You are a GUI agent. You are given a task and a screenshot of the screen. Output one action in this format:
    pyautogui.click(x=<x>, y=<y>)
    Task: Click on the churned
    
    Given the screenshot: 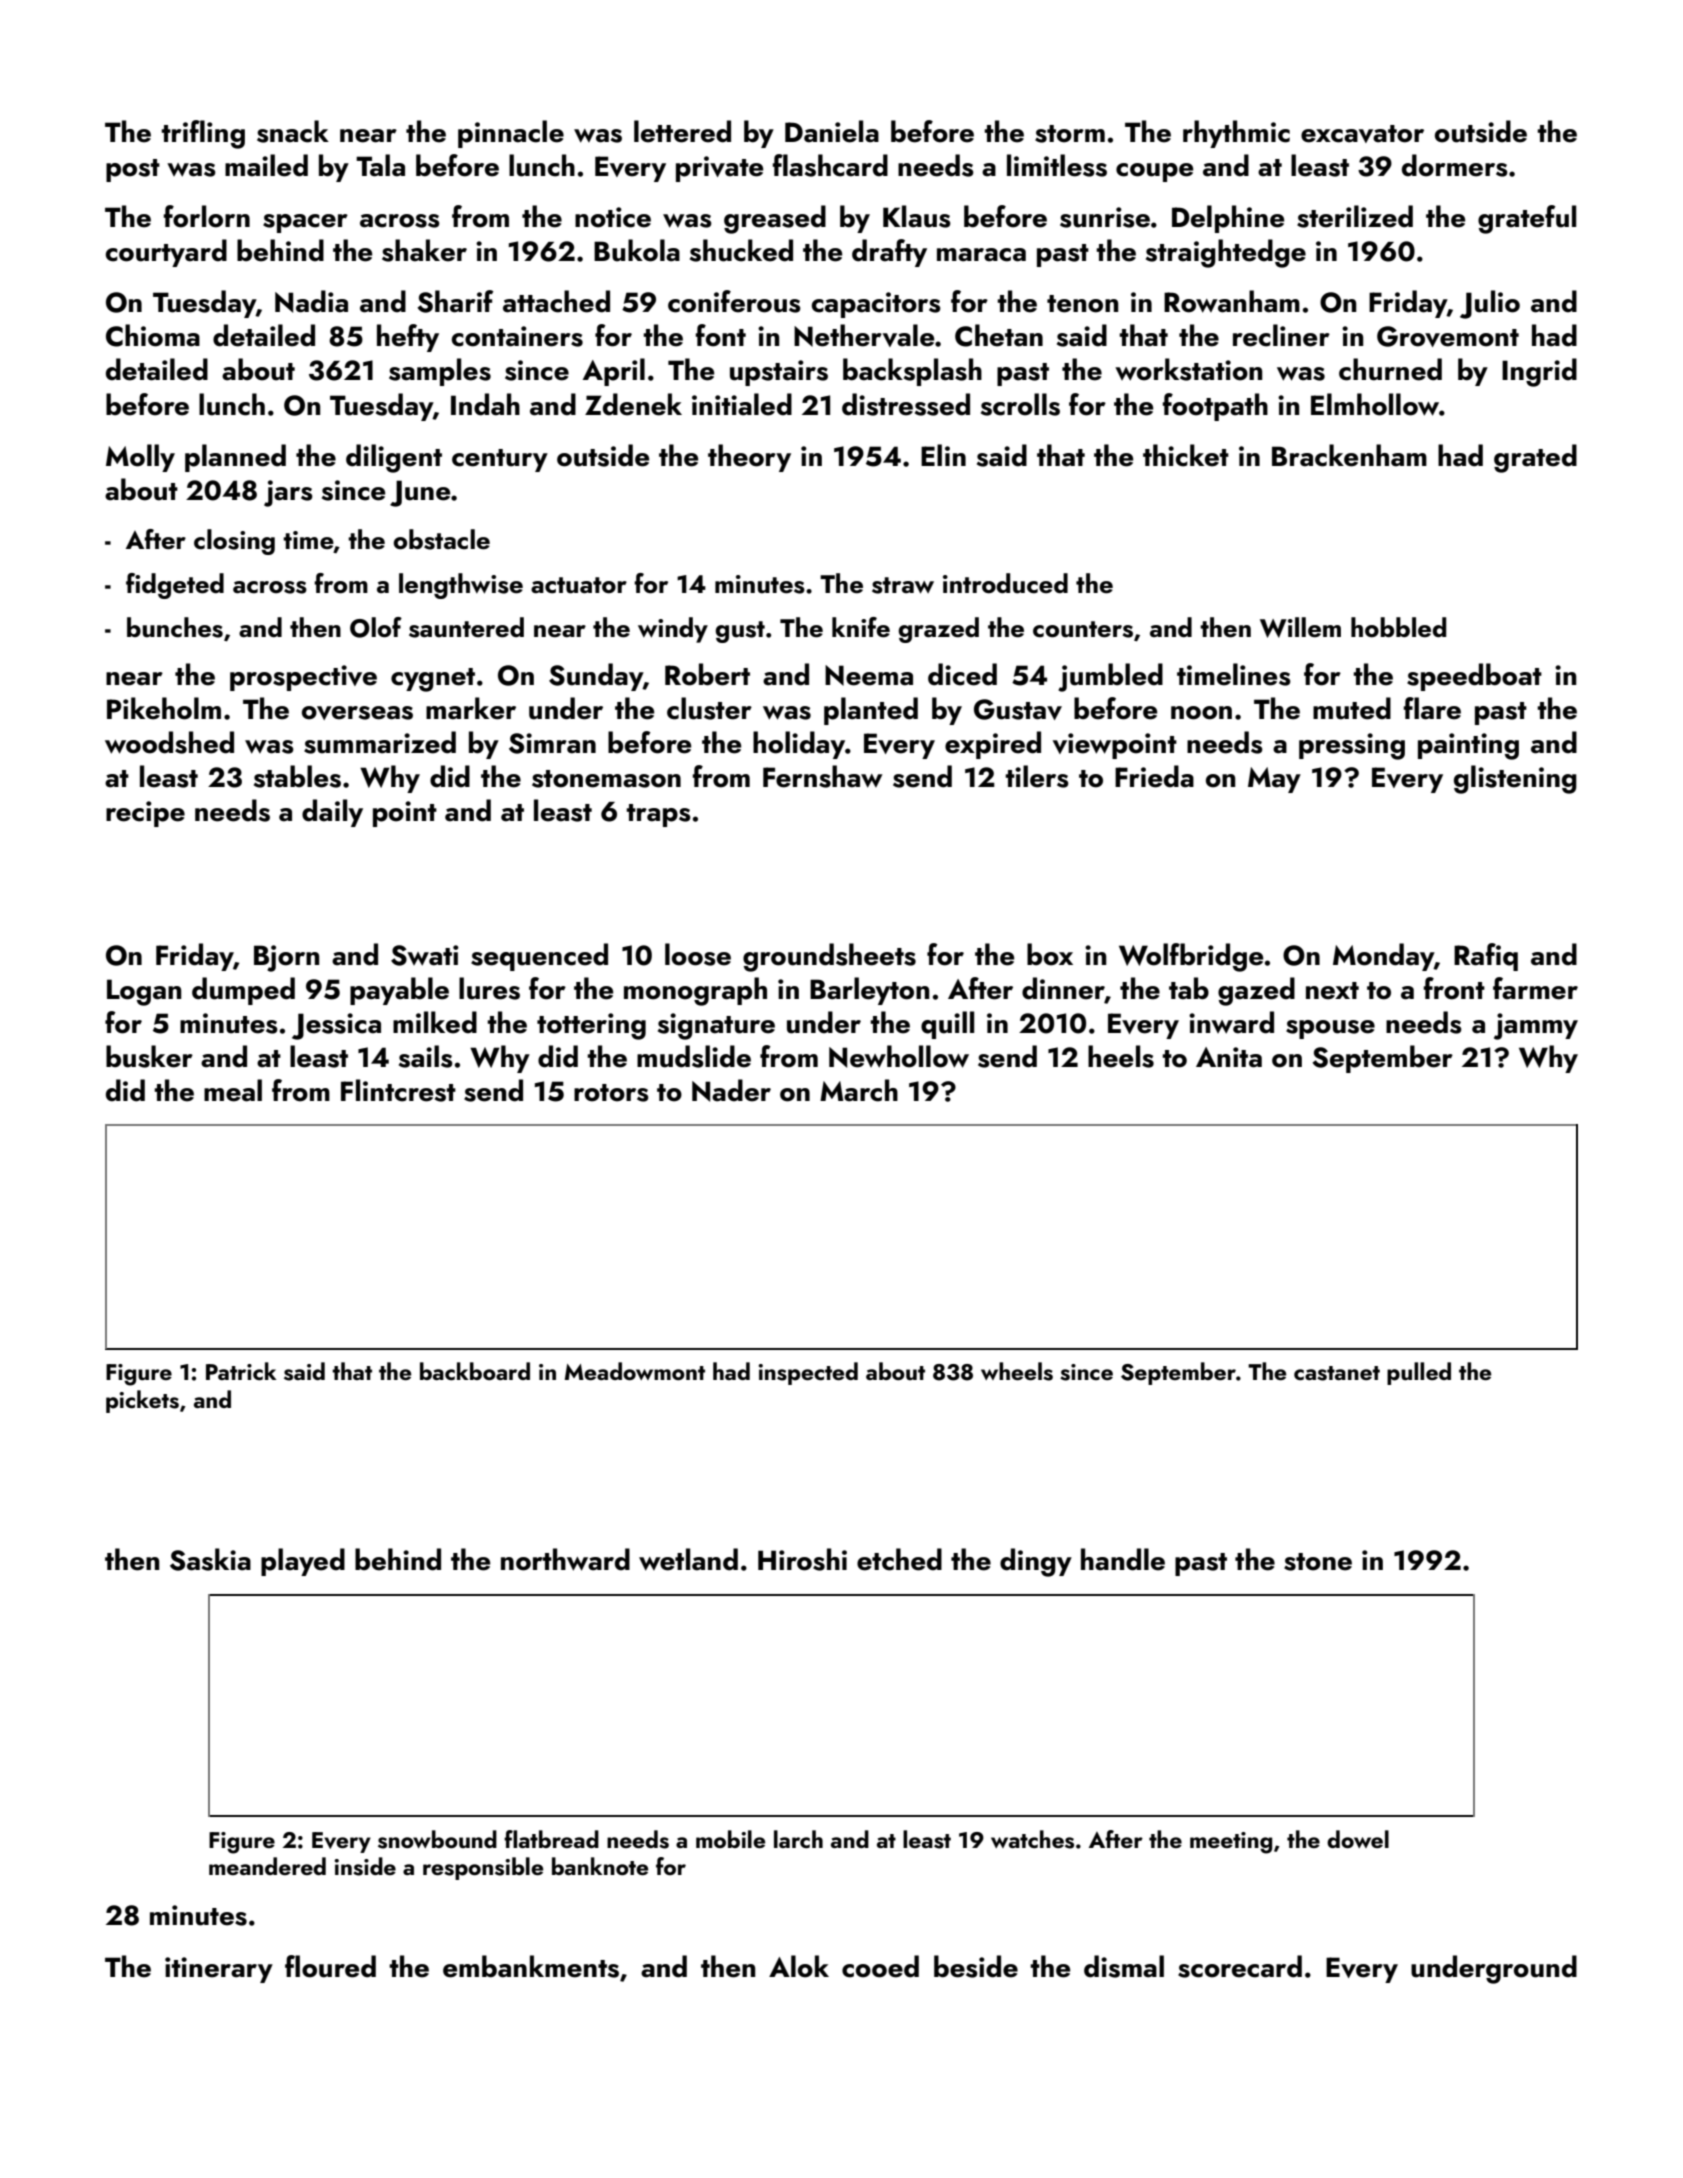 What is the action you would take?
    pyautogui.click(x=1390, y=369)
